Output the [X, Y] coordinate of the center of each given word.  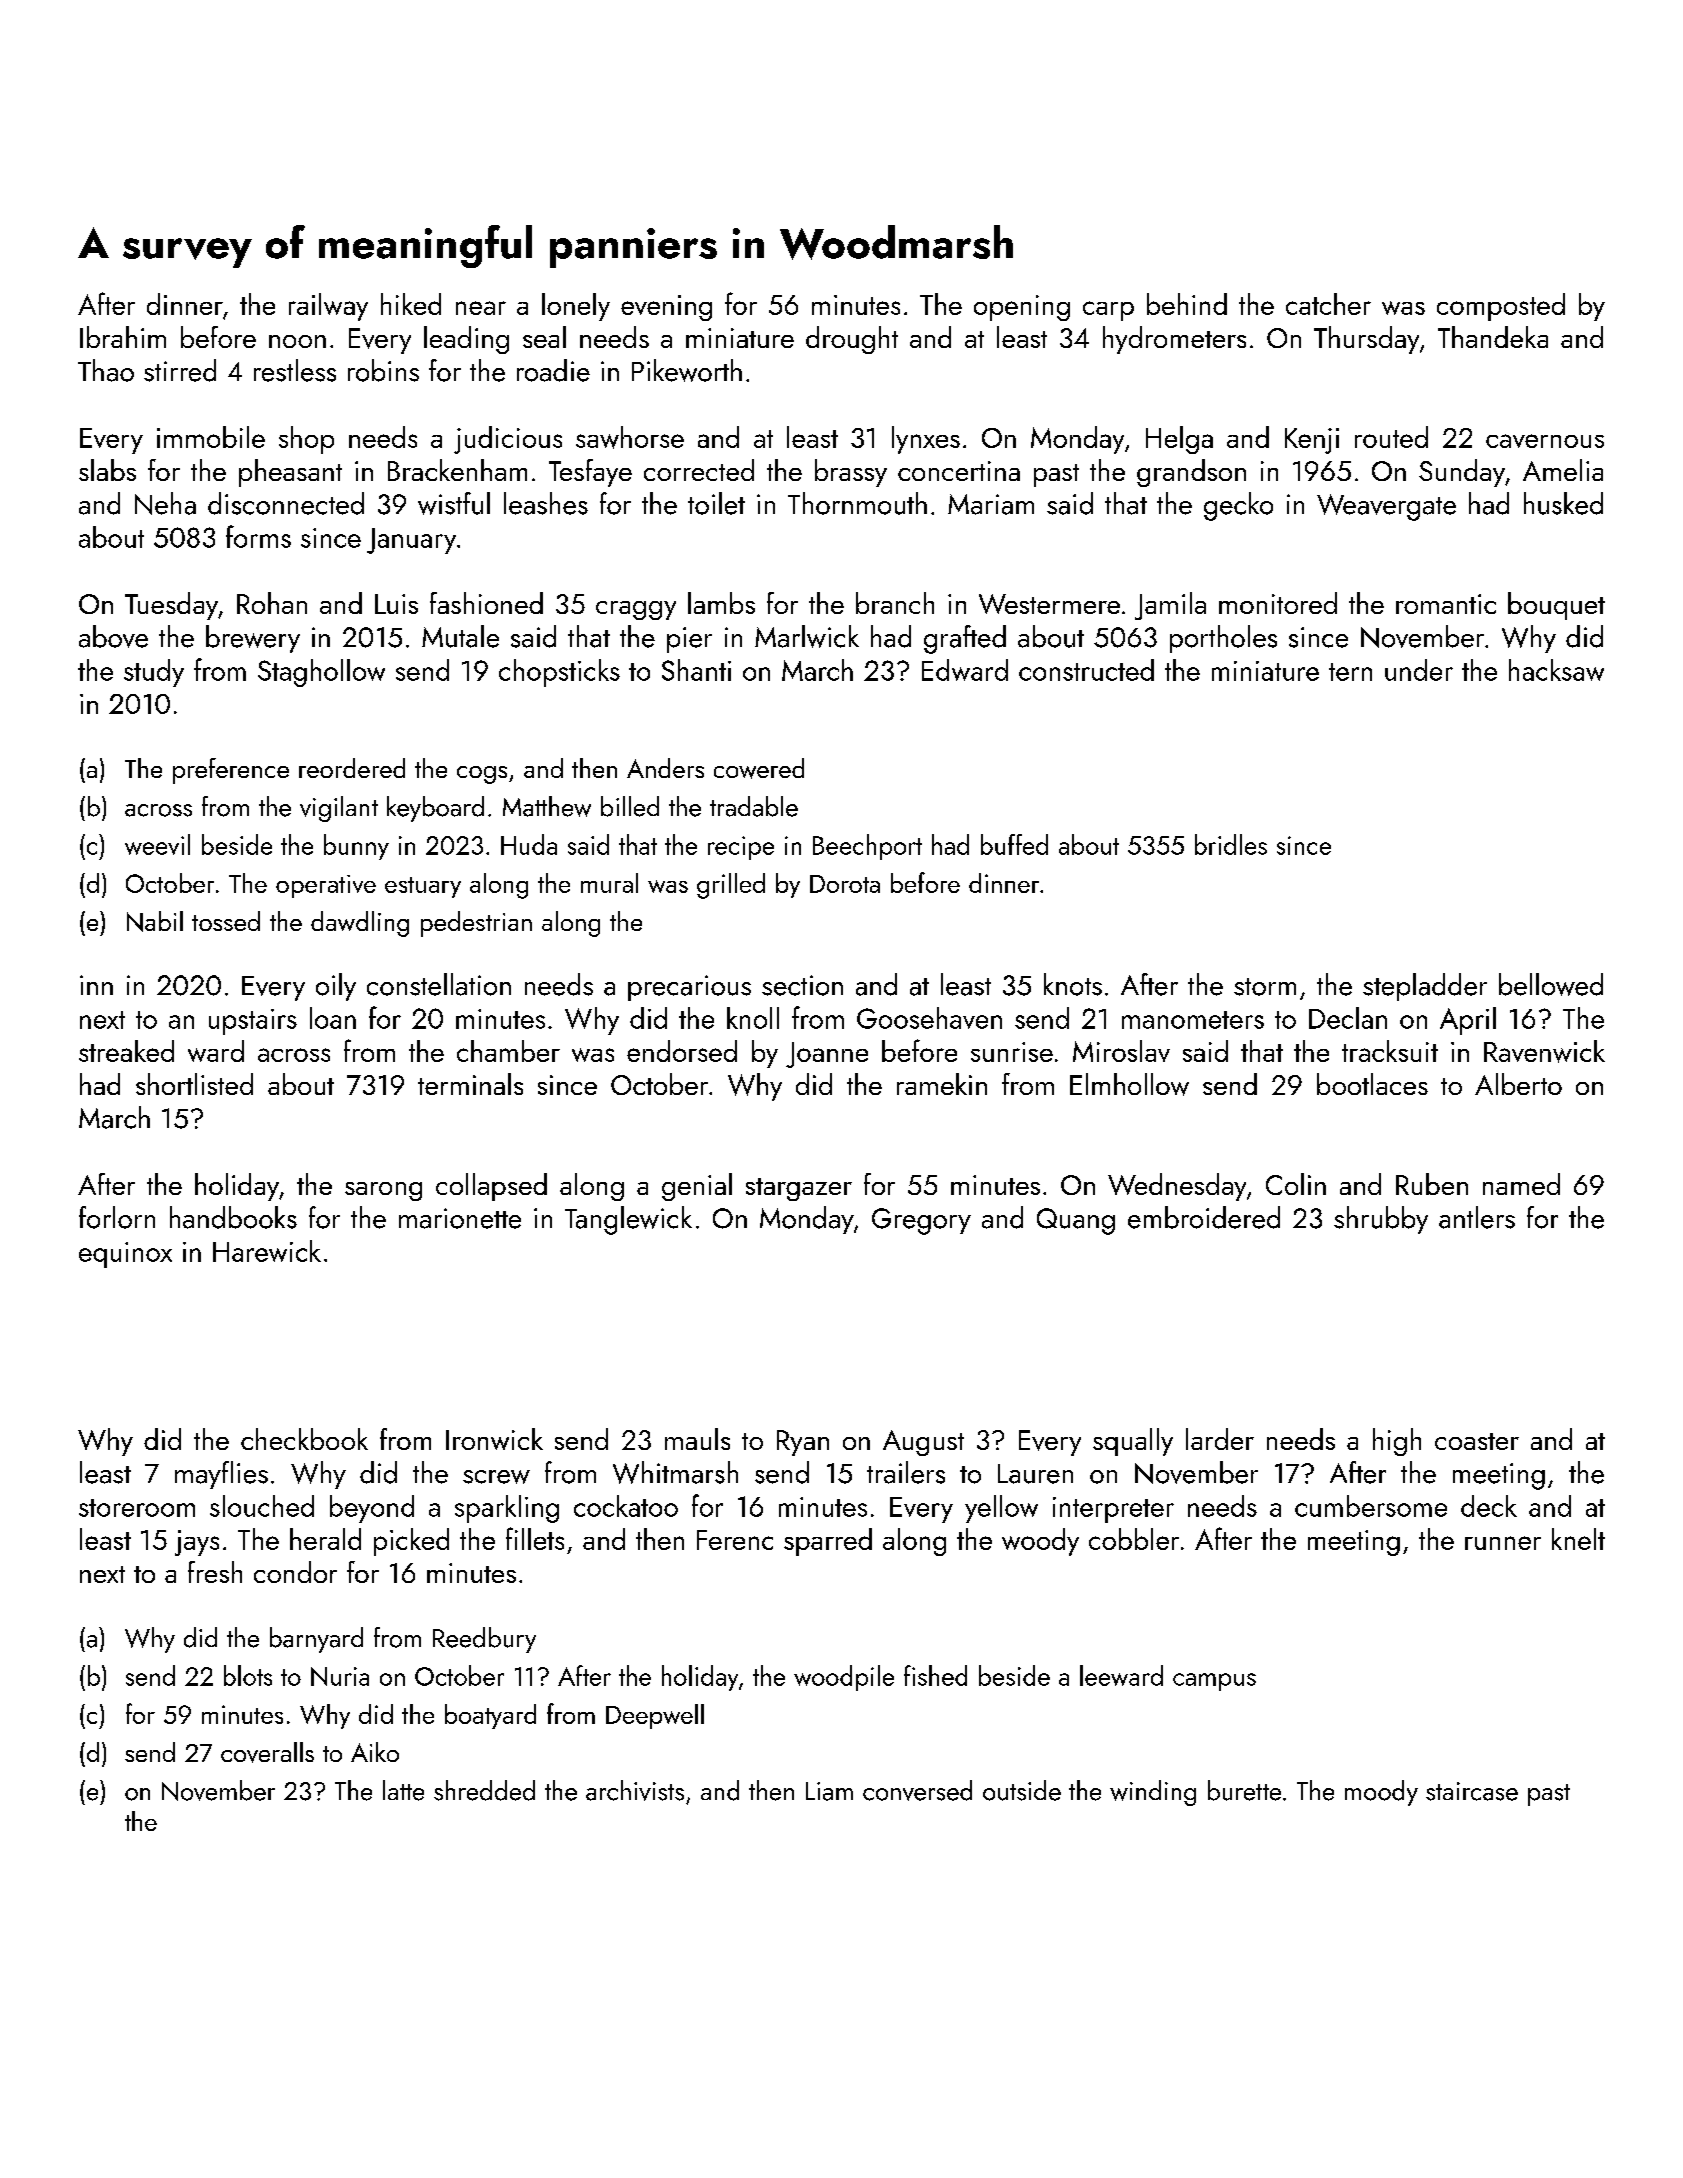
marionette [460, 1218]
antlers [1477, 1217]
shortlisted [194, 1084]
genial [697, 1187]
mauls [697, 1439]
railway [328, 307]
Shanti [696, 670]
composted [1501, 307]
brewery [253, 639]
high [1397, 1442]
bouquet [1556, 606]
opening [1022, 308]
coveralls [267, 1752]
